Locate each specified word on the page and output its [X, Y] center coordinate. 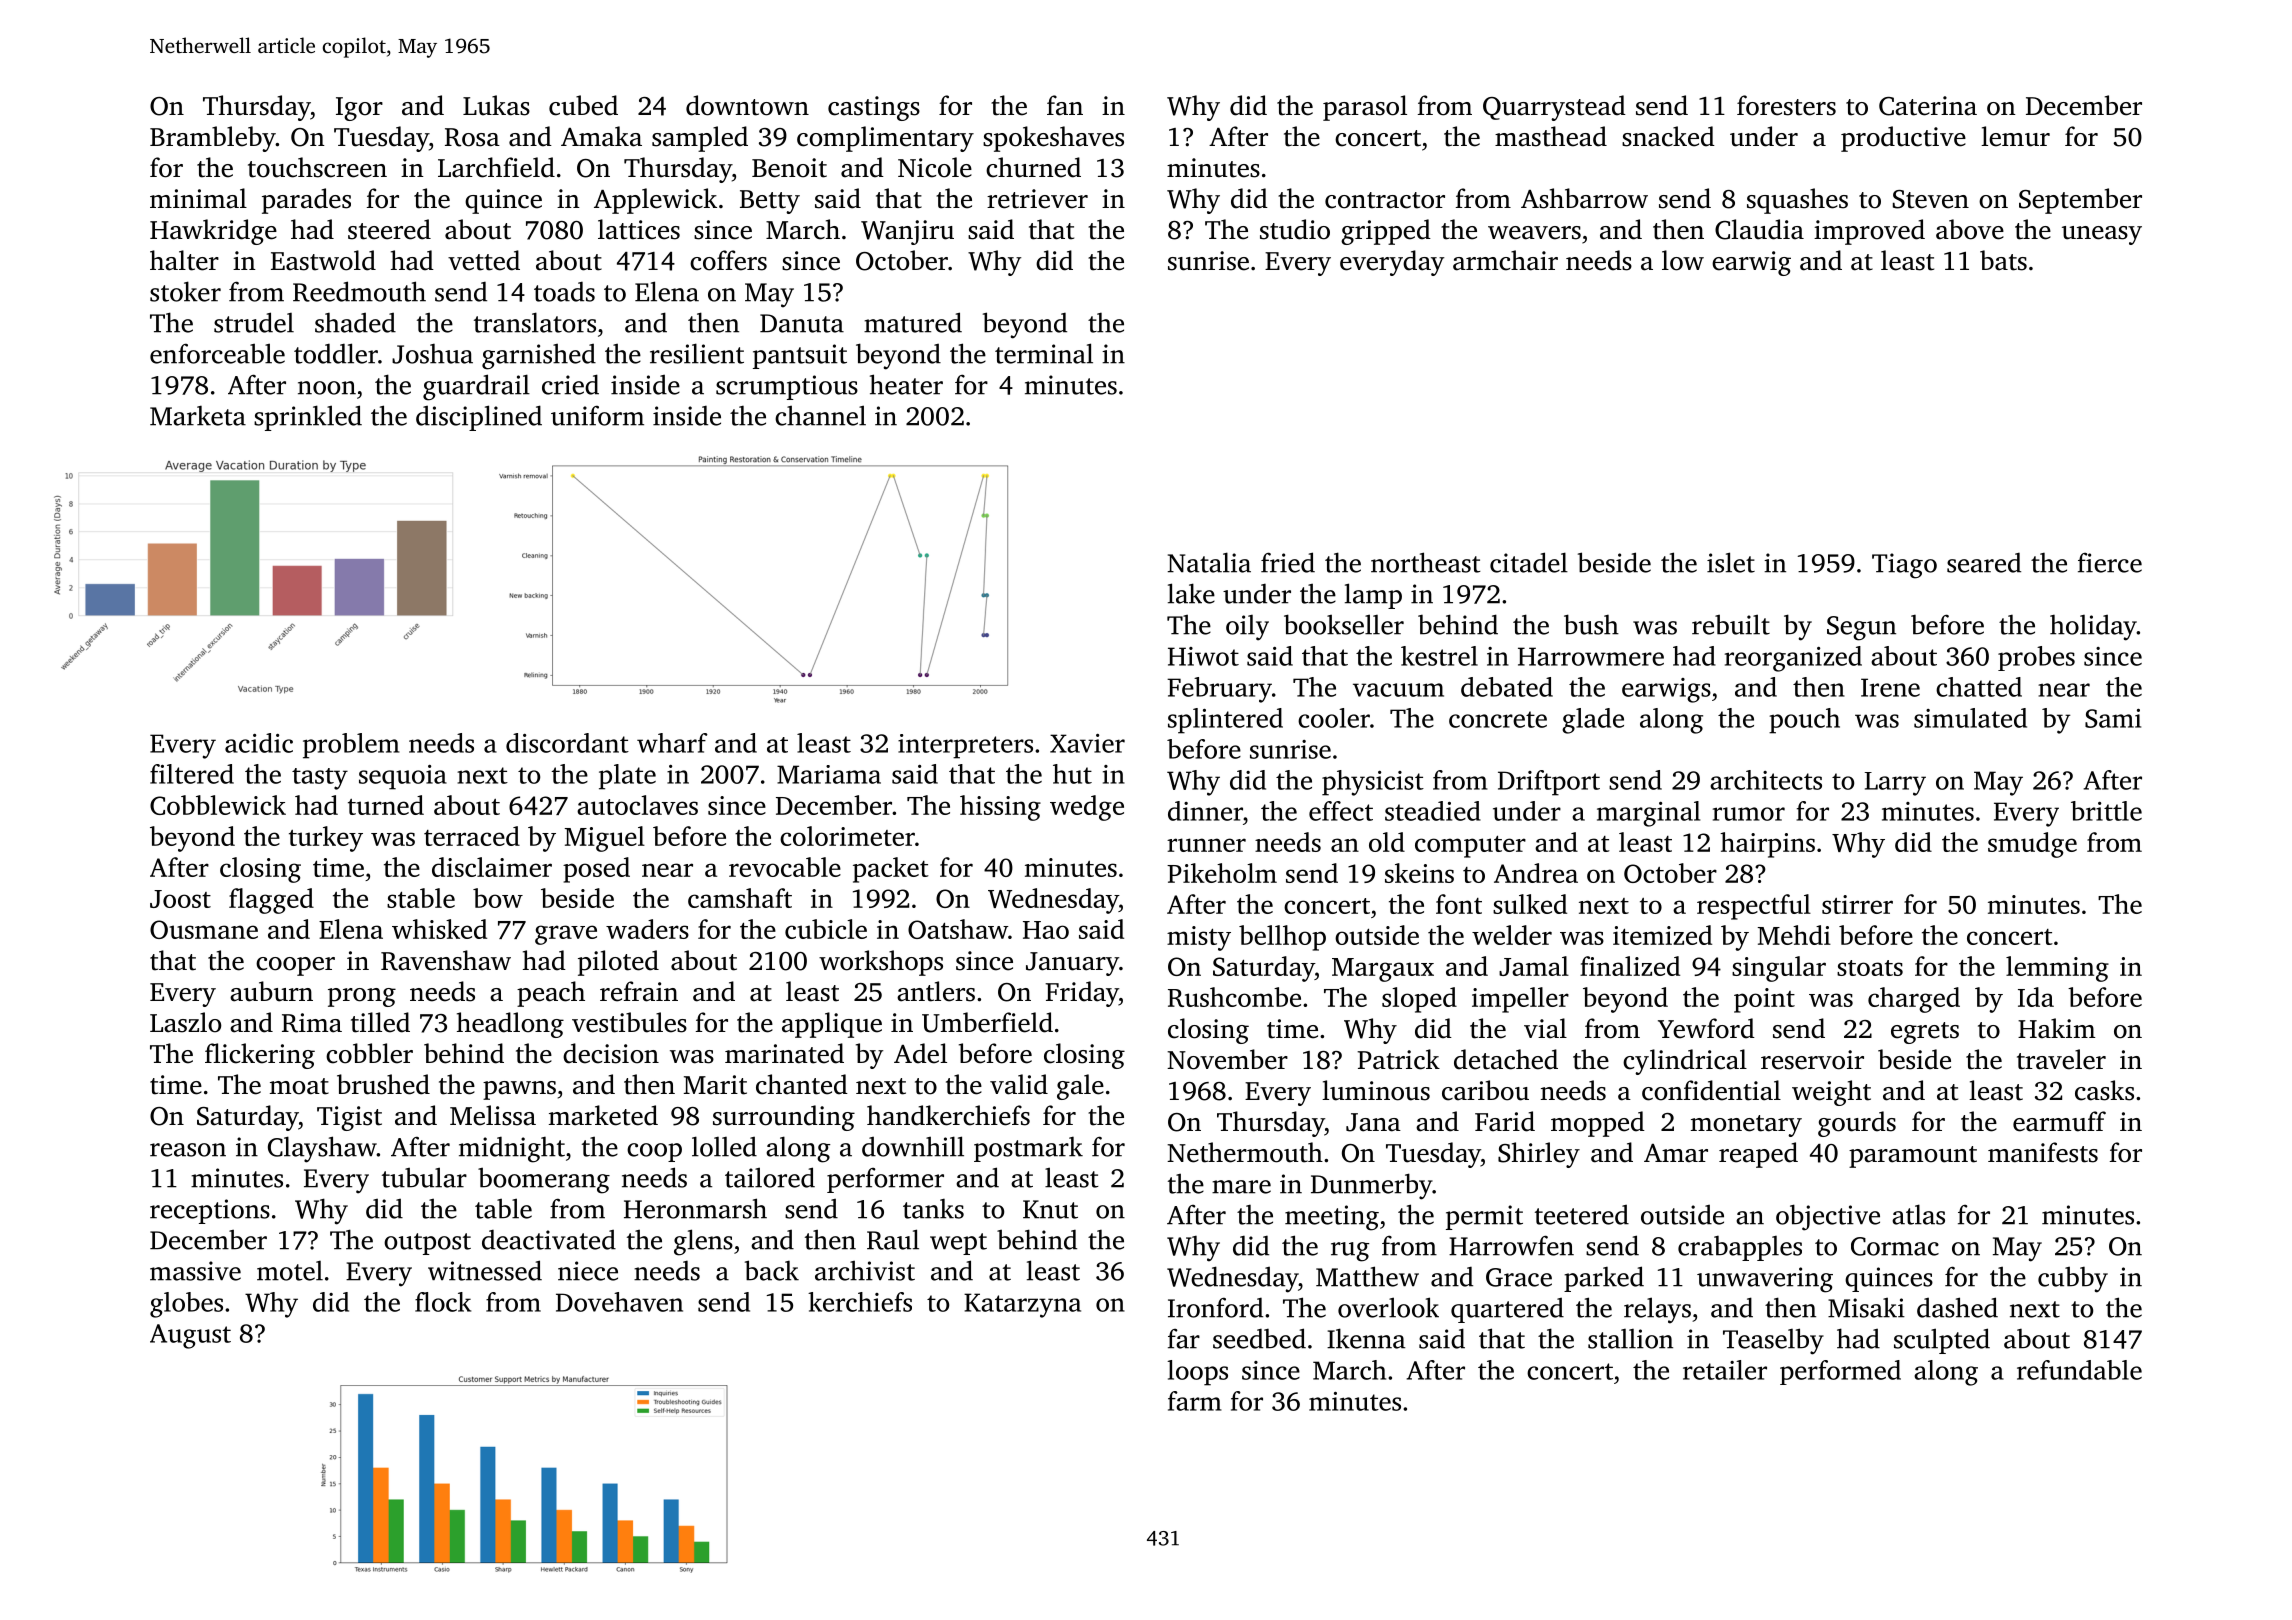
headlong [510, 1025]
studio [1295, 229]
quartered [1507, 1310]
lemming [2057, 969]
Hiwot [1203, 656]
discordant [567, 743]
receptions [210, 1211]
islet [1731, 562]
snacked [1668, 136]
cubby [2073, 1279]
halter [184, 260]
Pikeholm [1222, 873]
